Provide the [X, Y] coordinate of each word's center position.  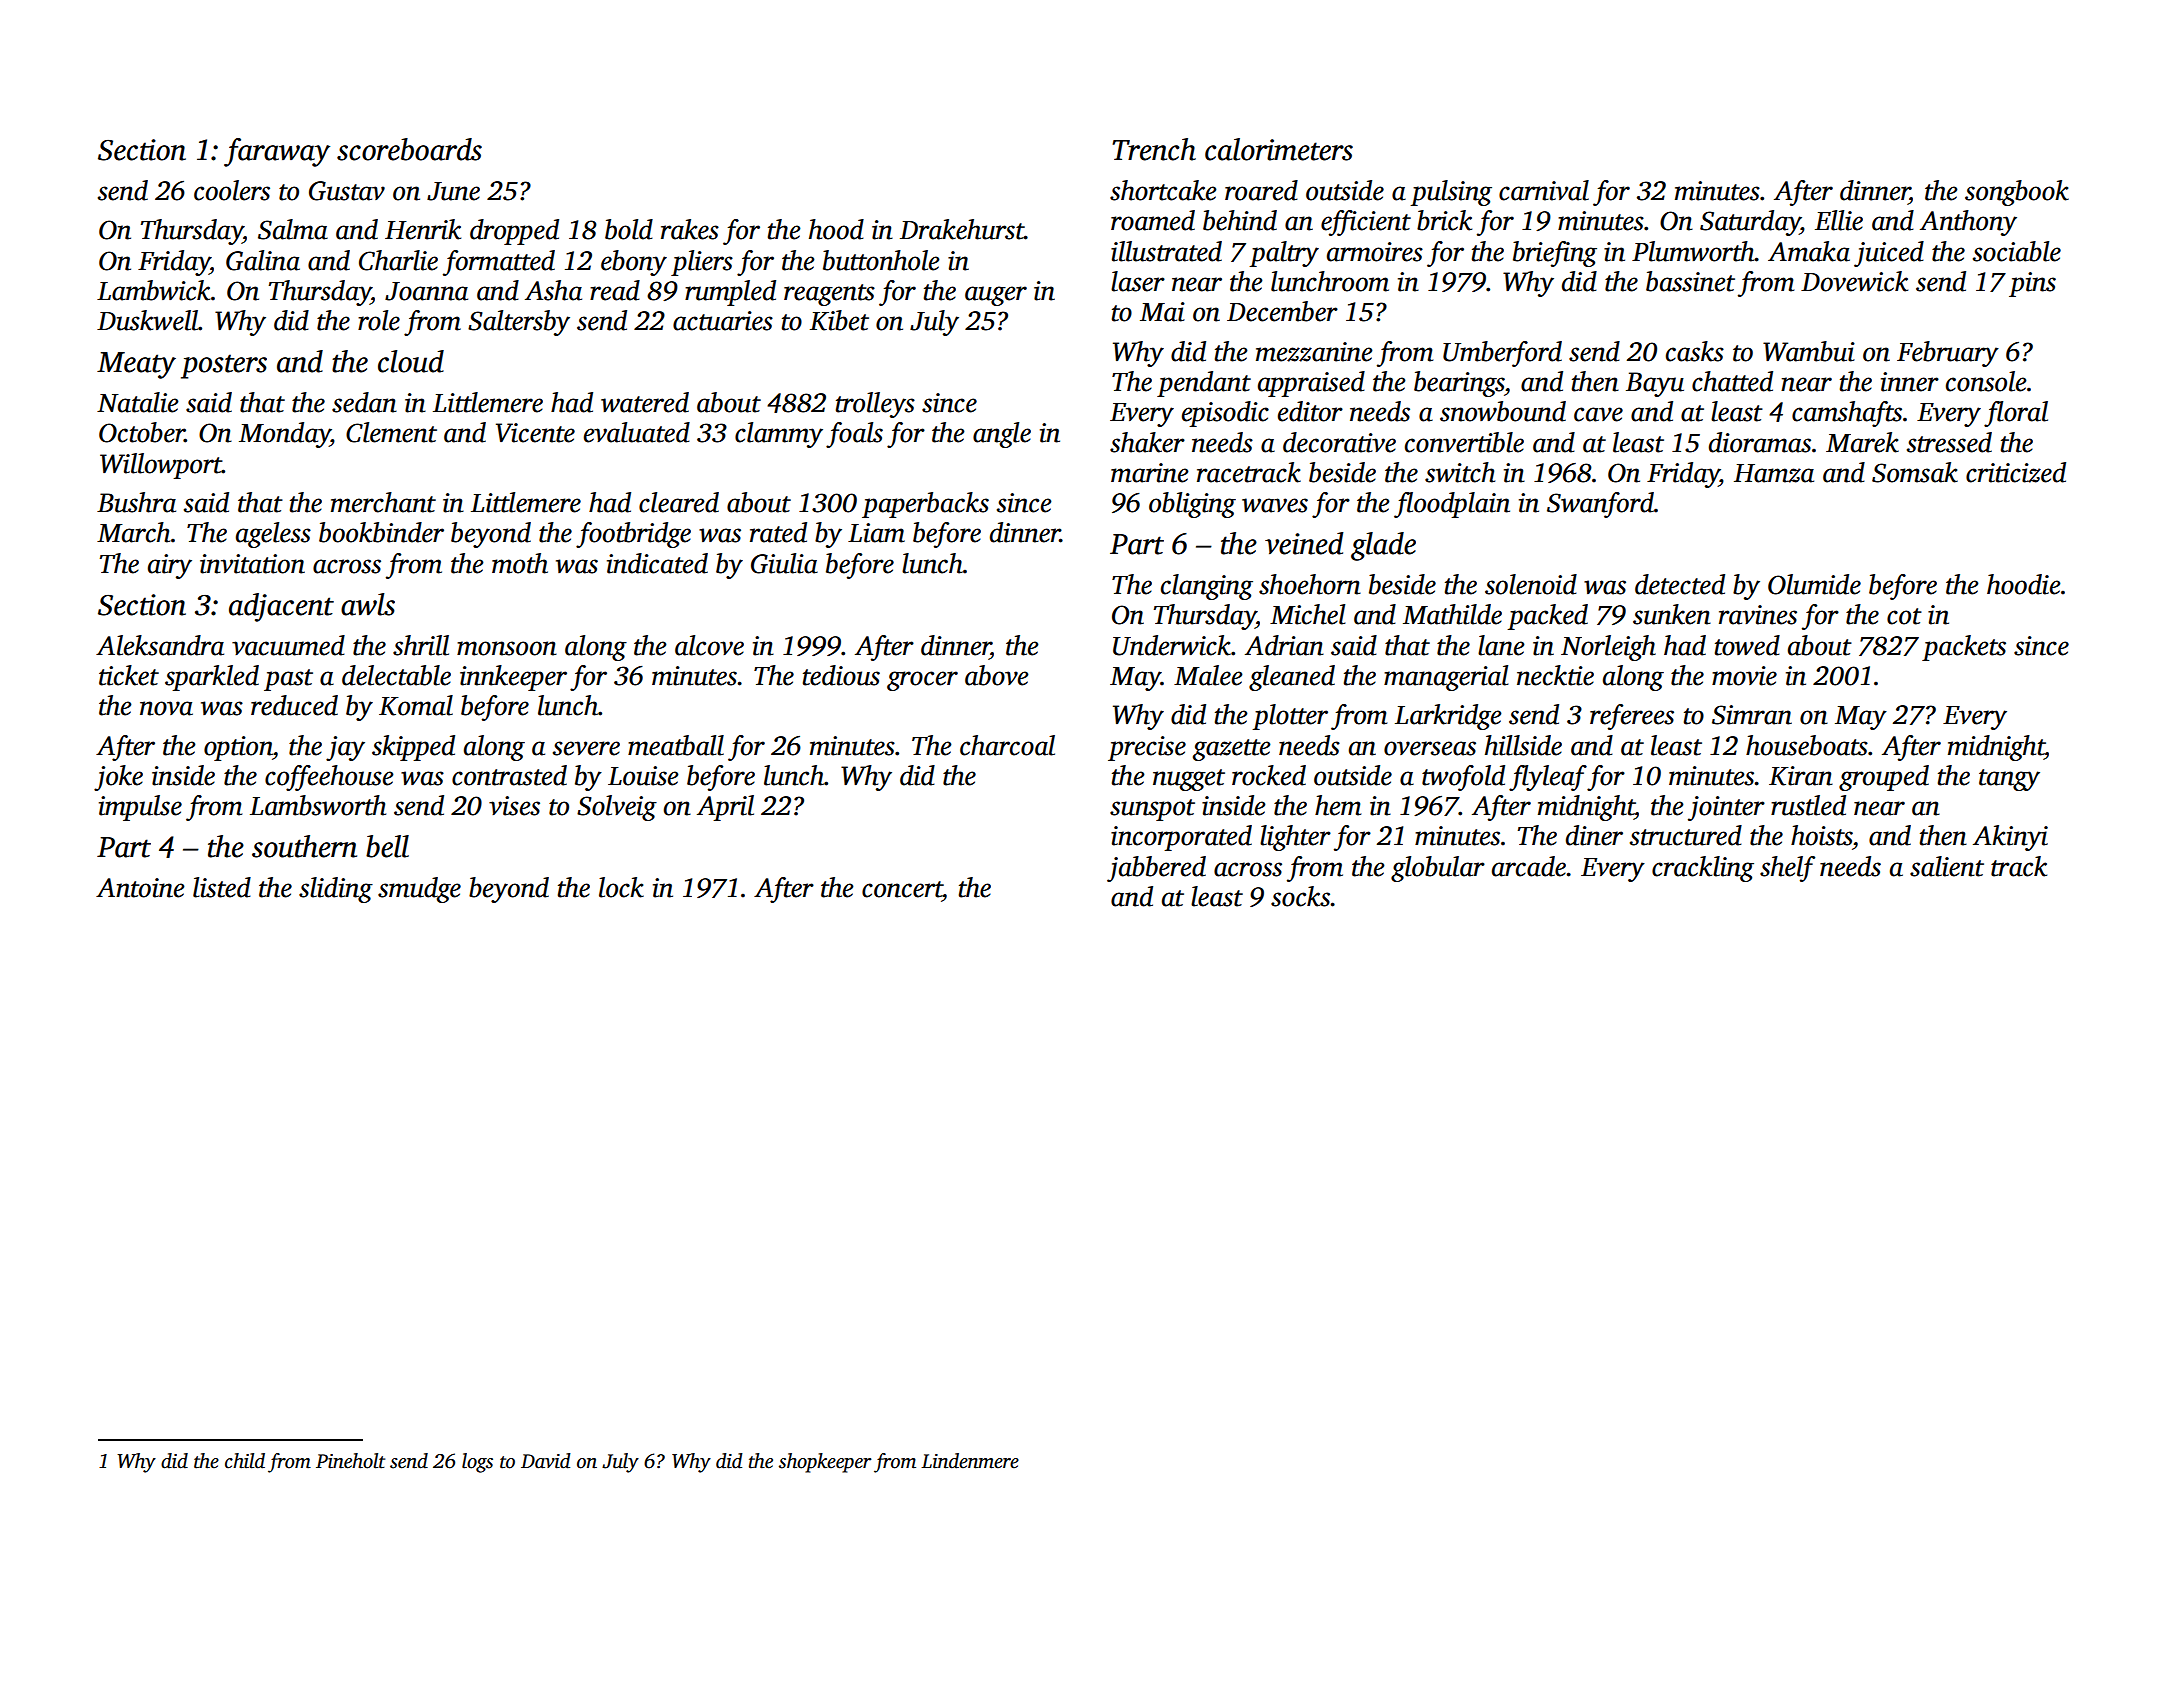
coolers [232, 190]
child [245, 1461]
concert [902, 889]
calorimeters [1279, 149]
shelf [1787, 869]
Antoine [140, 888]
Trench [1154, 149]
